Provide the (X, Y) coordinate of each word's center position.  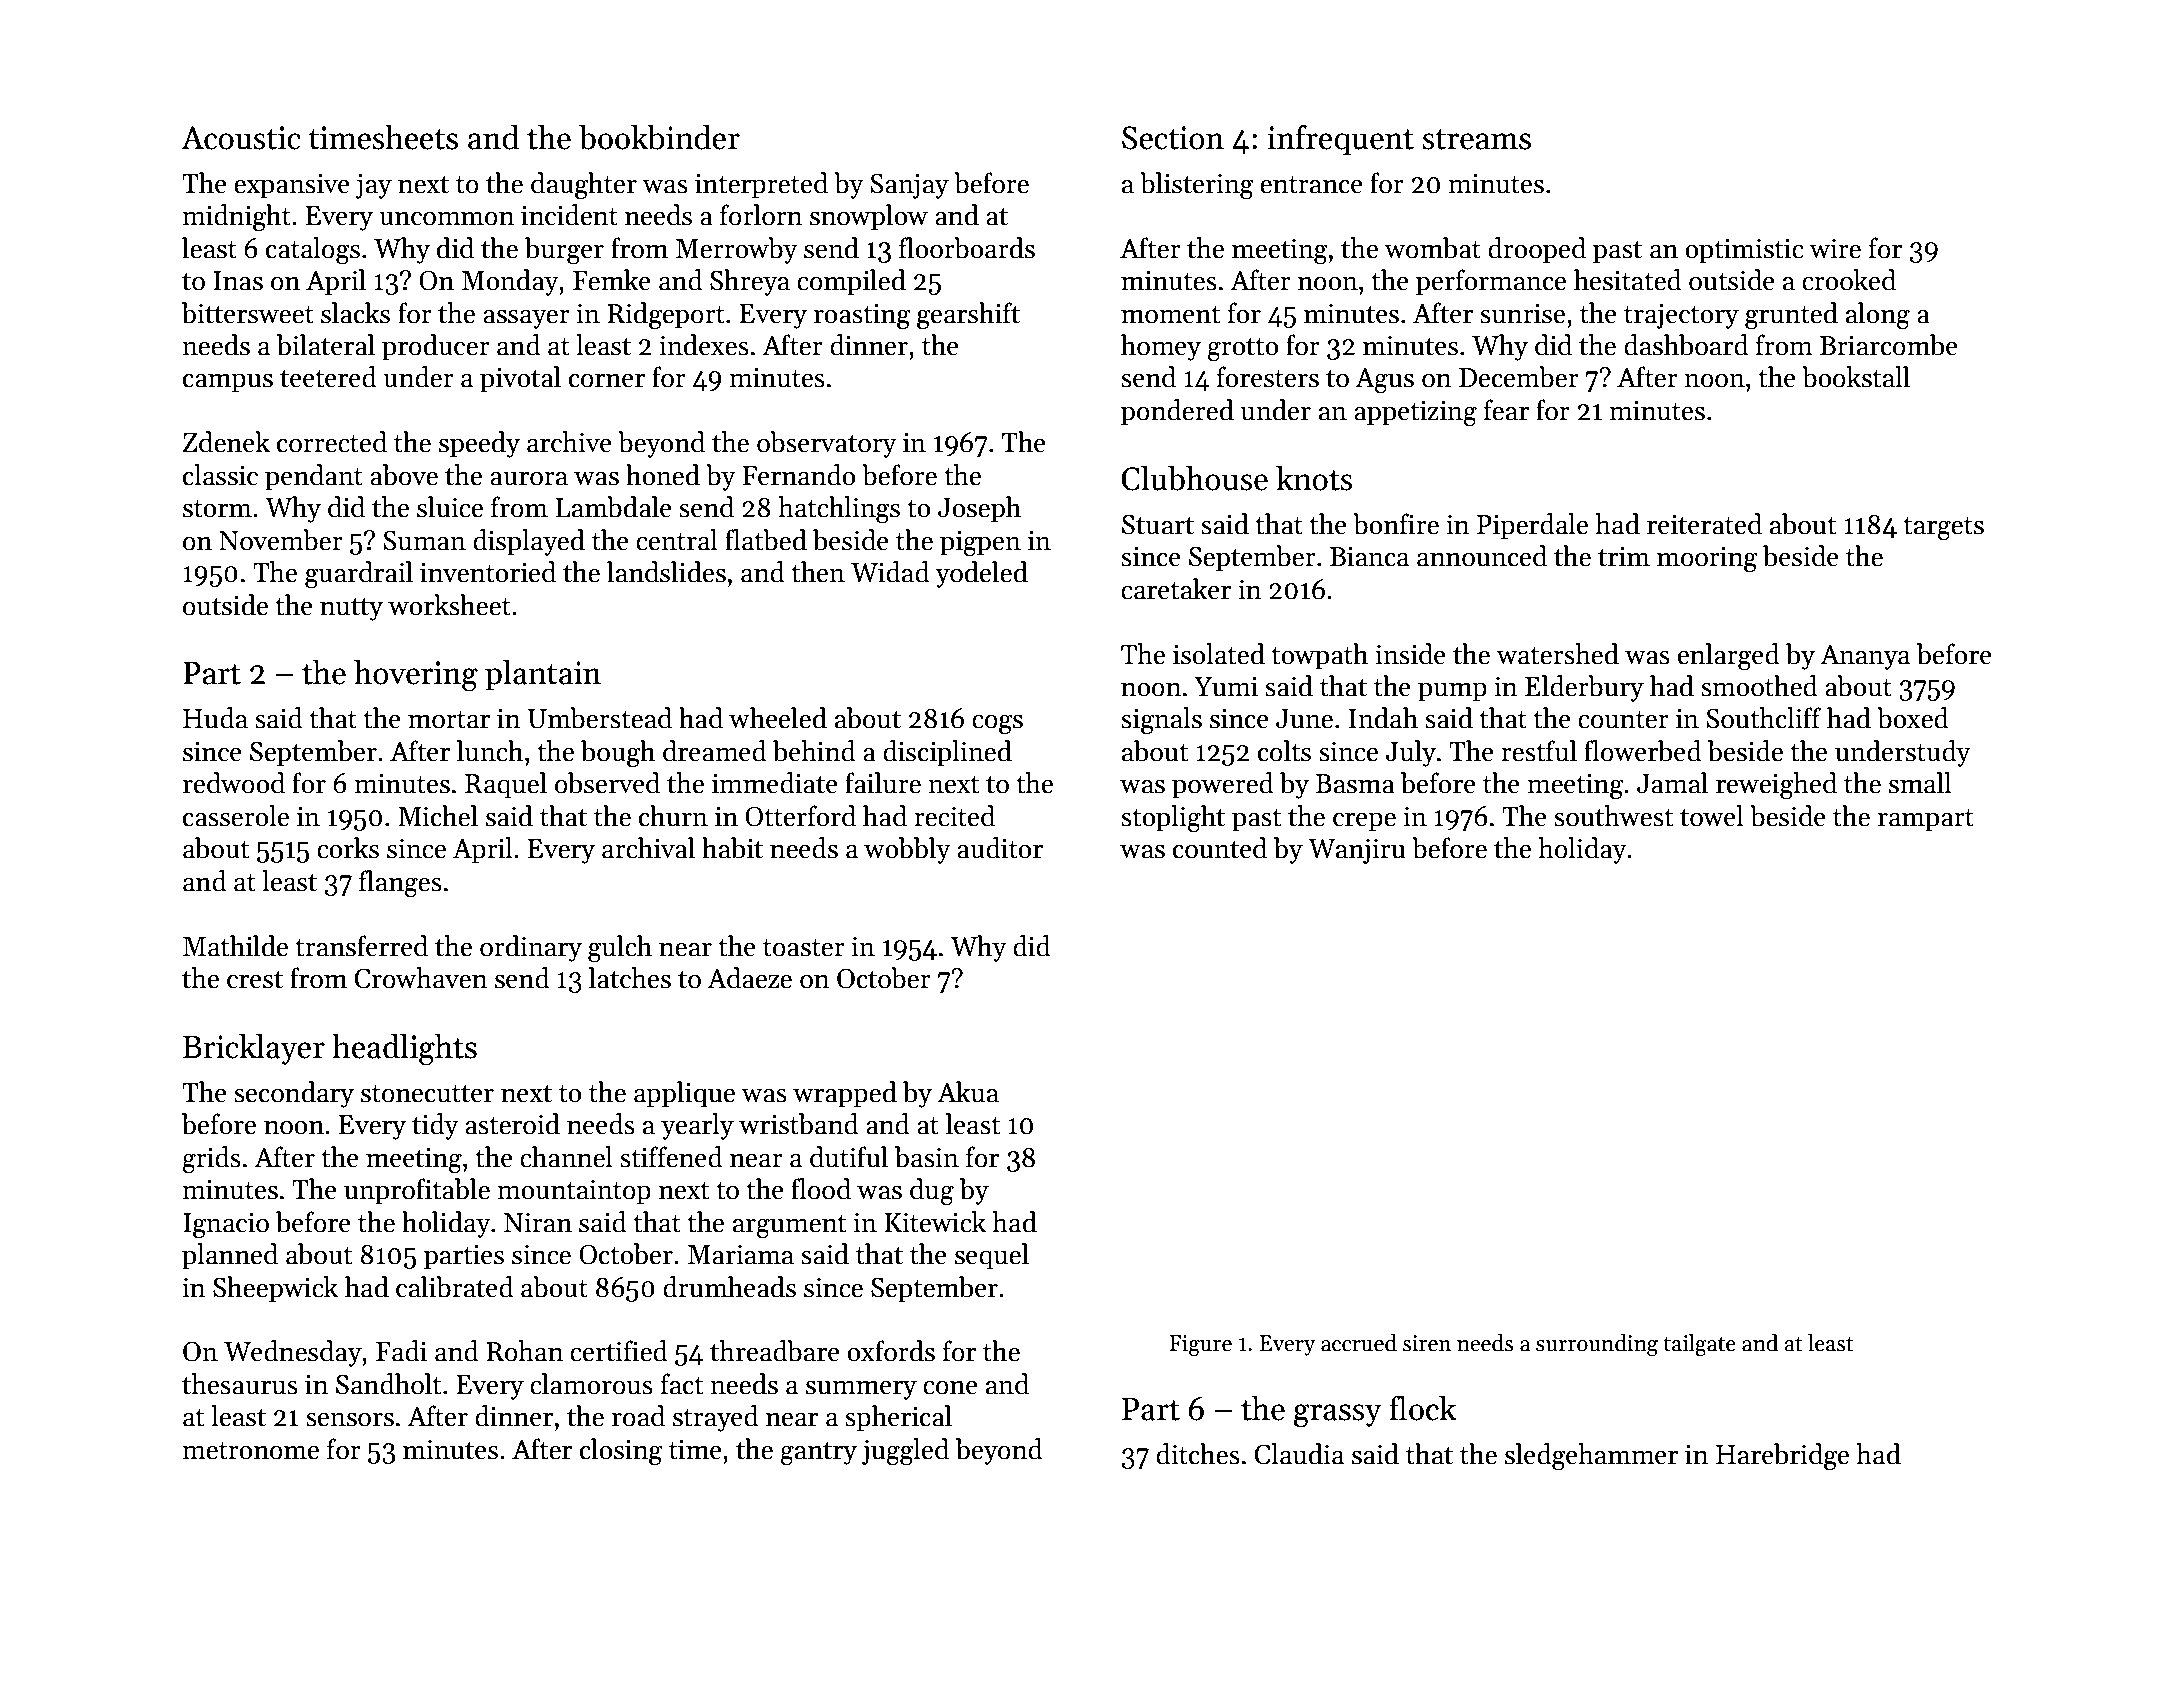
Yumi (1226, 687)
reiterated (1704, 524)
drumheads (729, 1287)
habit (732, 848)
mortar (449, 720)
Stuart (1158, 524)
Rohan (524, 1351)
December (1519, 377)
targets (1943, 529)
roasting (862, 317)
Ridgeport (666, 316)
